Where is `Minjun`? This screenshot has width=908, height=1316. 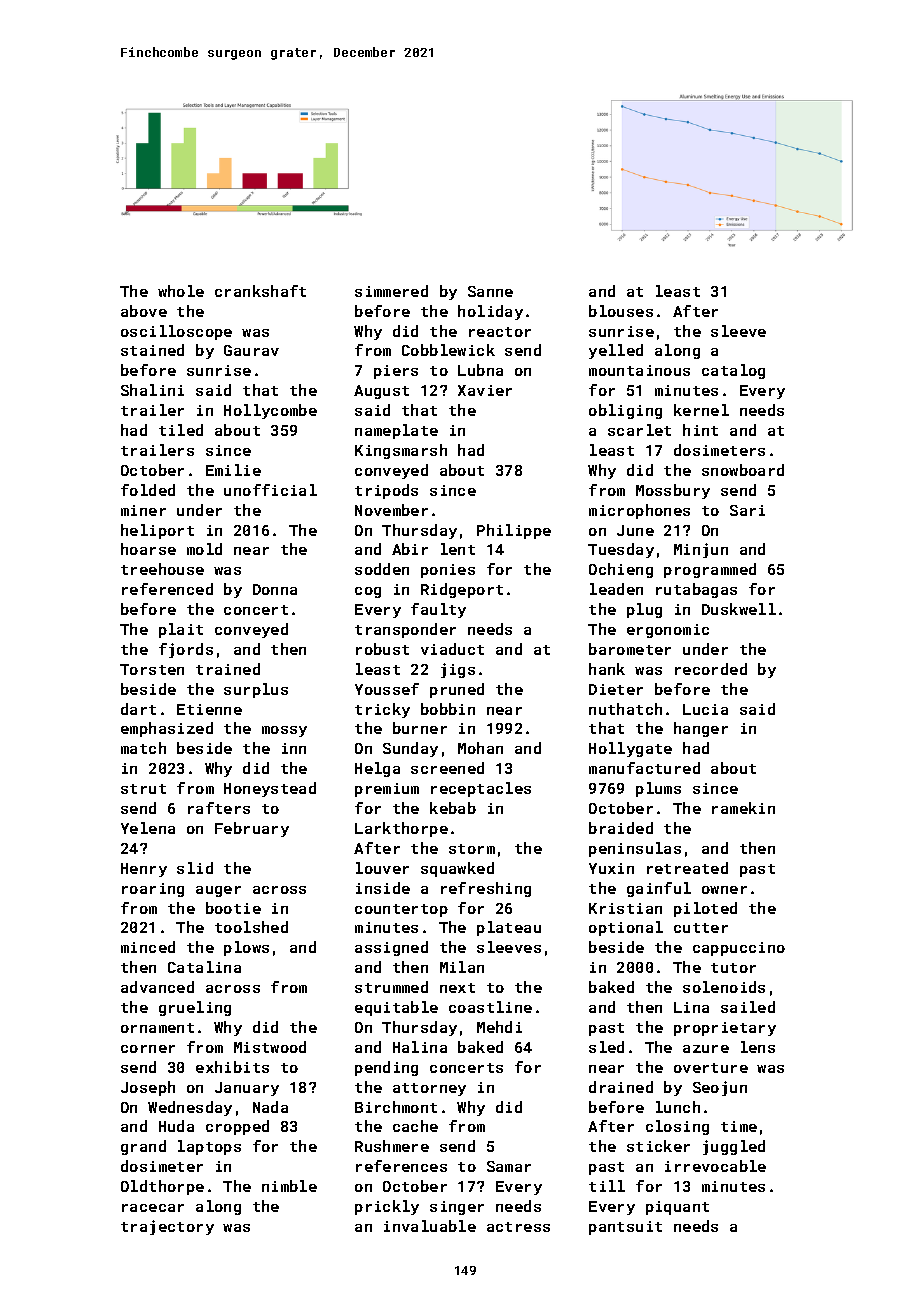 Minjun is located at coordinates (701, 550).
